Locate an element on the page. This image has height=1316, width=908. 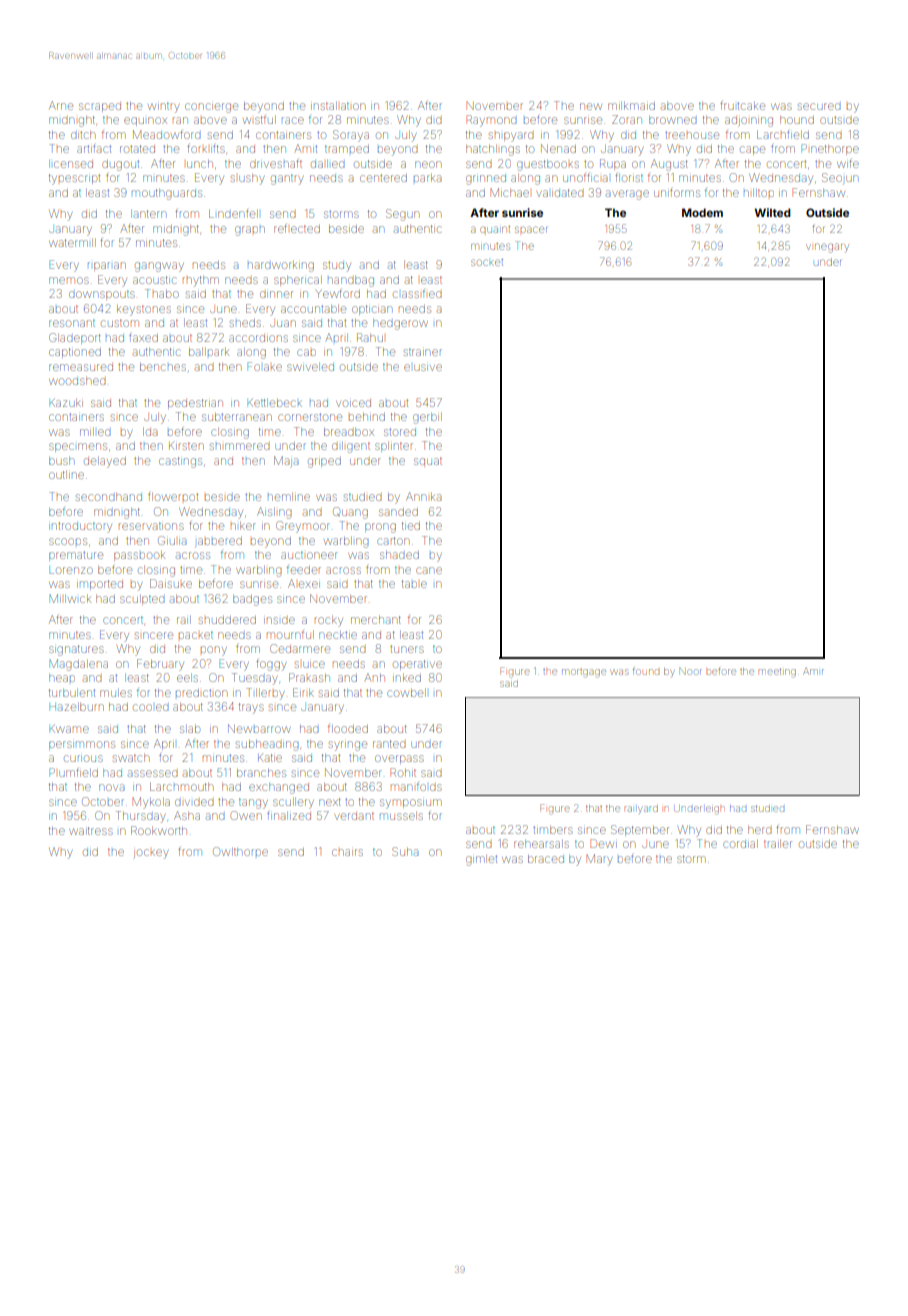
Owen is located at coordinates (246, 815).
